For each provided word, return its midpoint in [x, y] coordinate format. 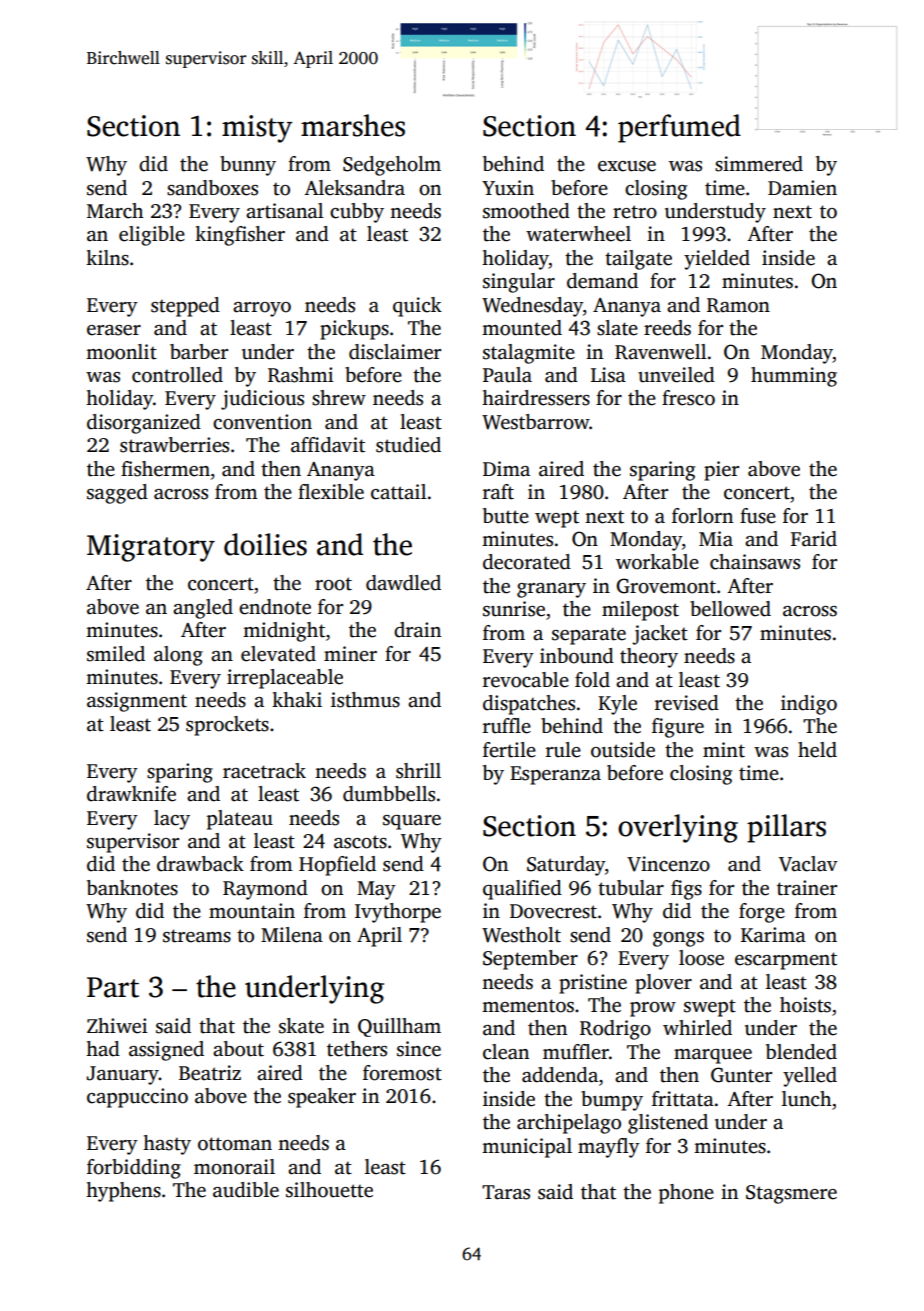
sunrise [514, 609]
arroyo [262, 309]
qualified [522, 890]
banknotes [132, 888]
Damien [802, 188]
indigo [809, 705]
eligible [152, 236]
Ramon [738, 305]
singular [519, 283]
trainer [807, 888]
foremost [402, 1073]
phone [686, 1194]
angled [203, 609]
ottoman [235, 1144]
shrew [339, 398]
